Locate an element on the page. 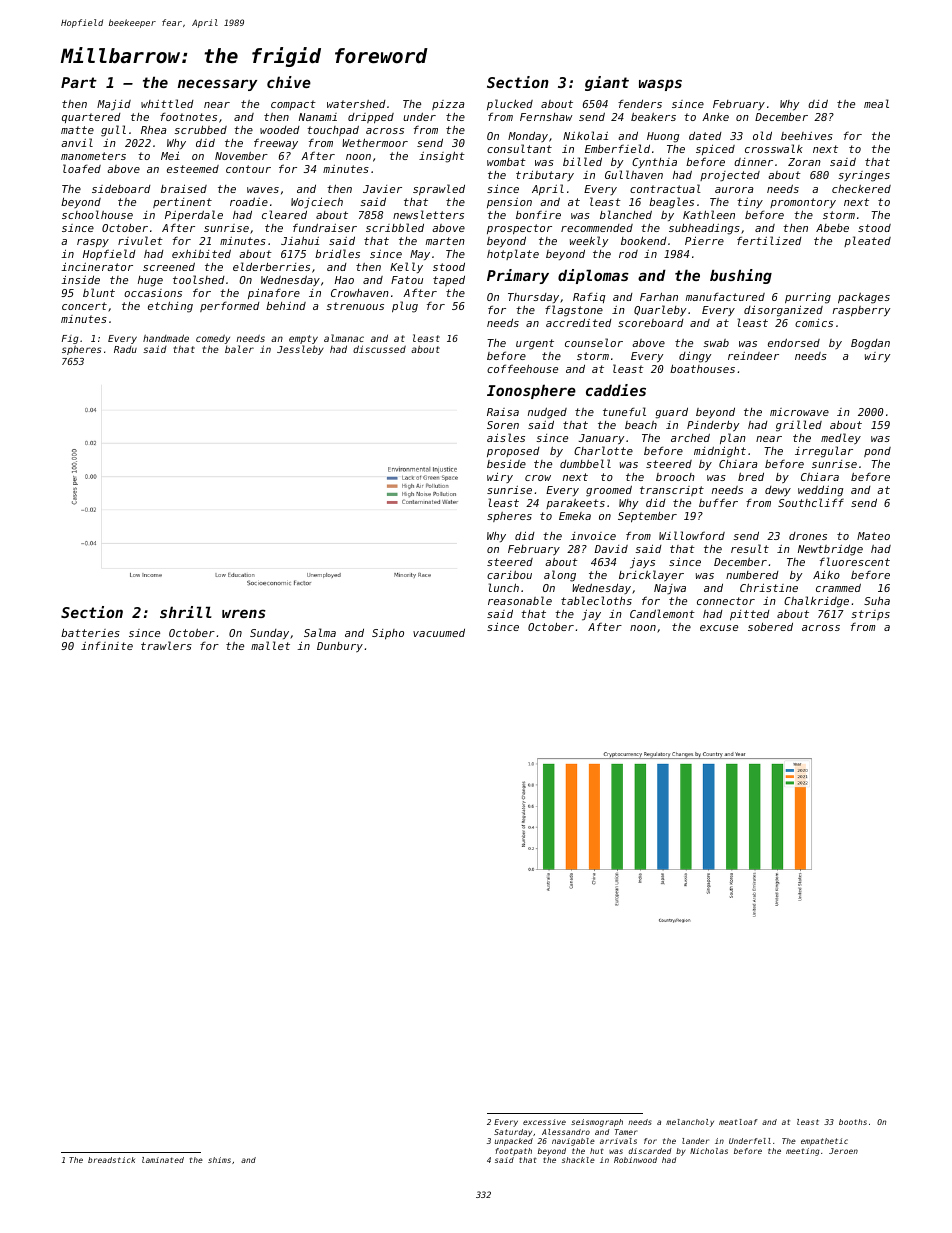 The width and height of the image is (952, 1233). Radu is located at coordinates (125, 349).
